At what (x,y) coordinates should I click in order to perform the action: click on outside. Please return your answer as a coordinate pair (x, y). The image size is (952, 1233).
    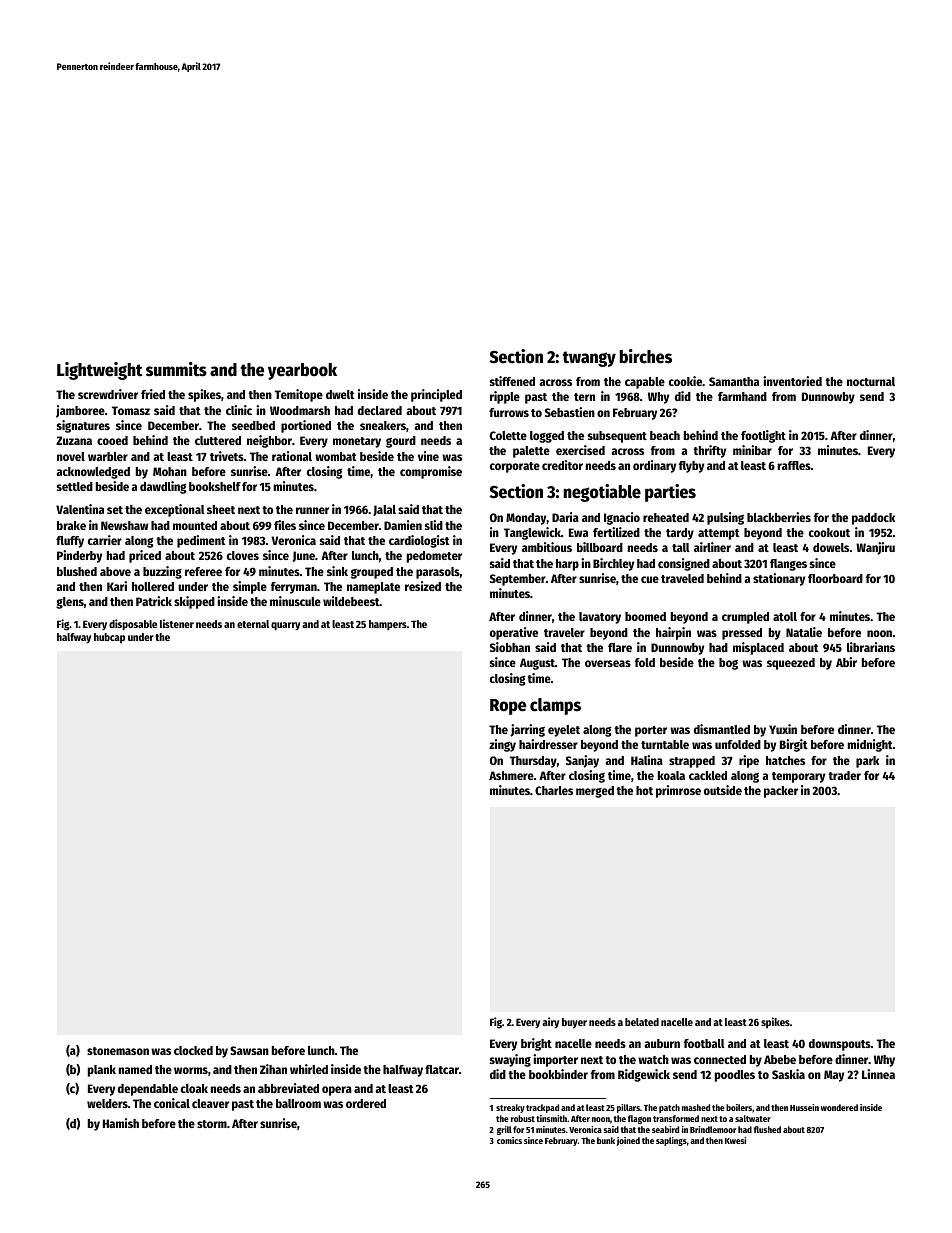
    Looking at the image, I should click on (723, 790).
